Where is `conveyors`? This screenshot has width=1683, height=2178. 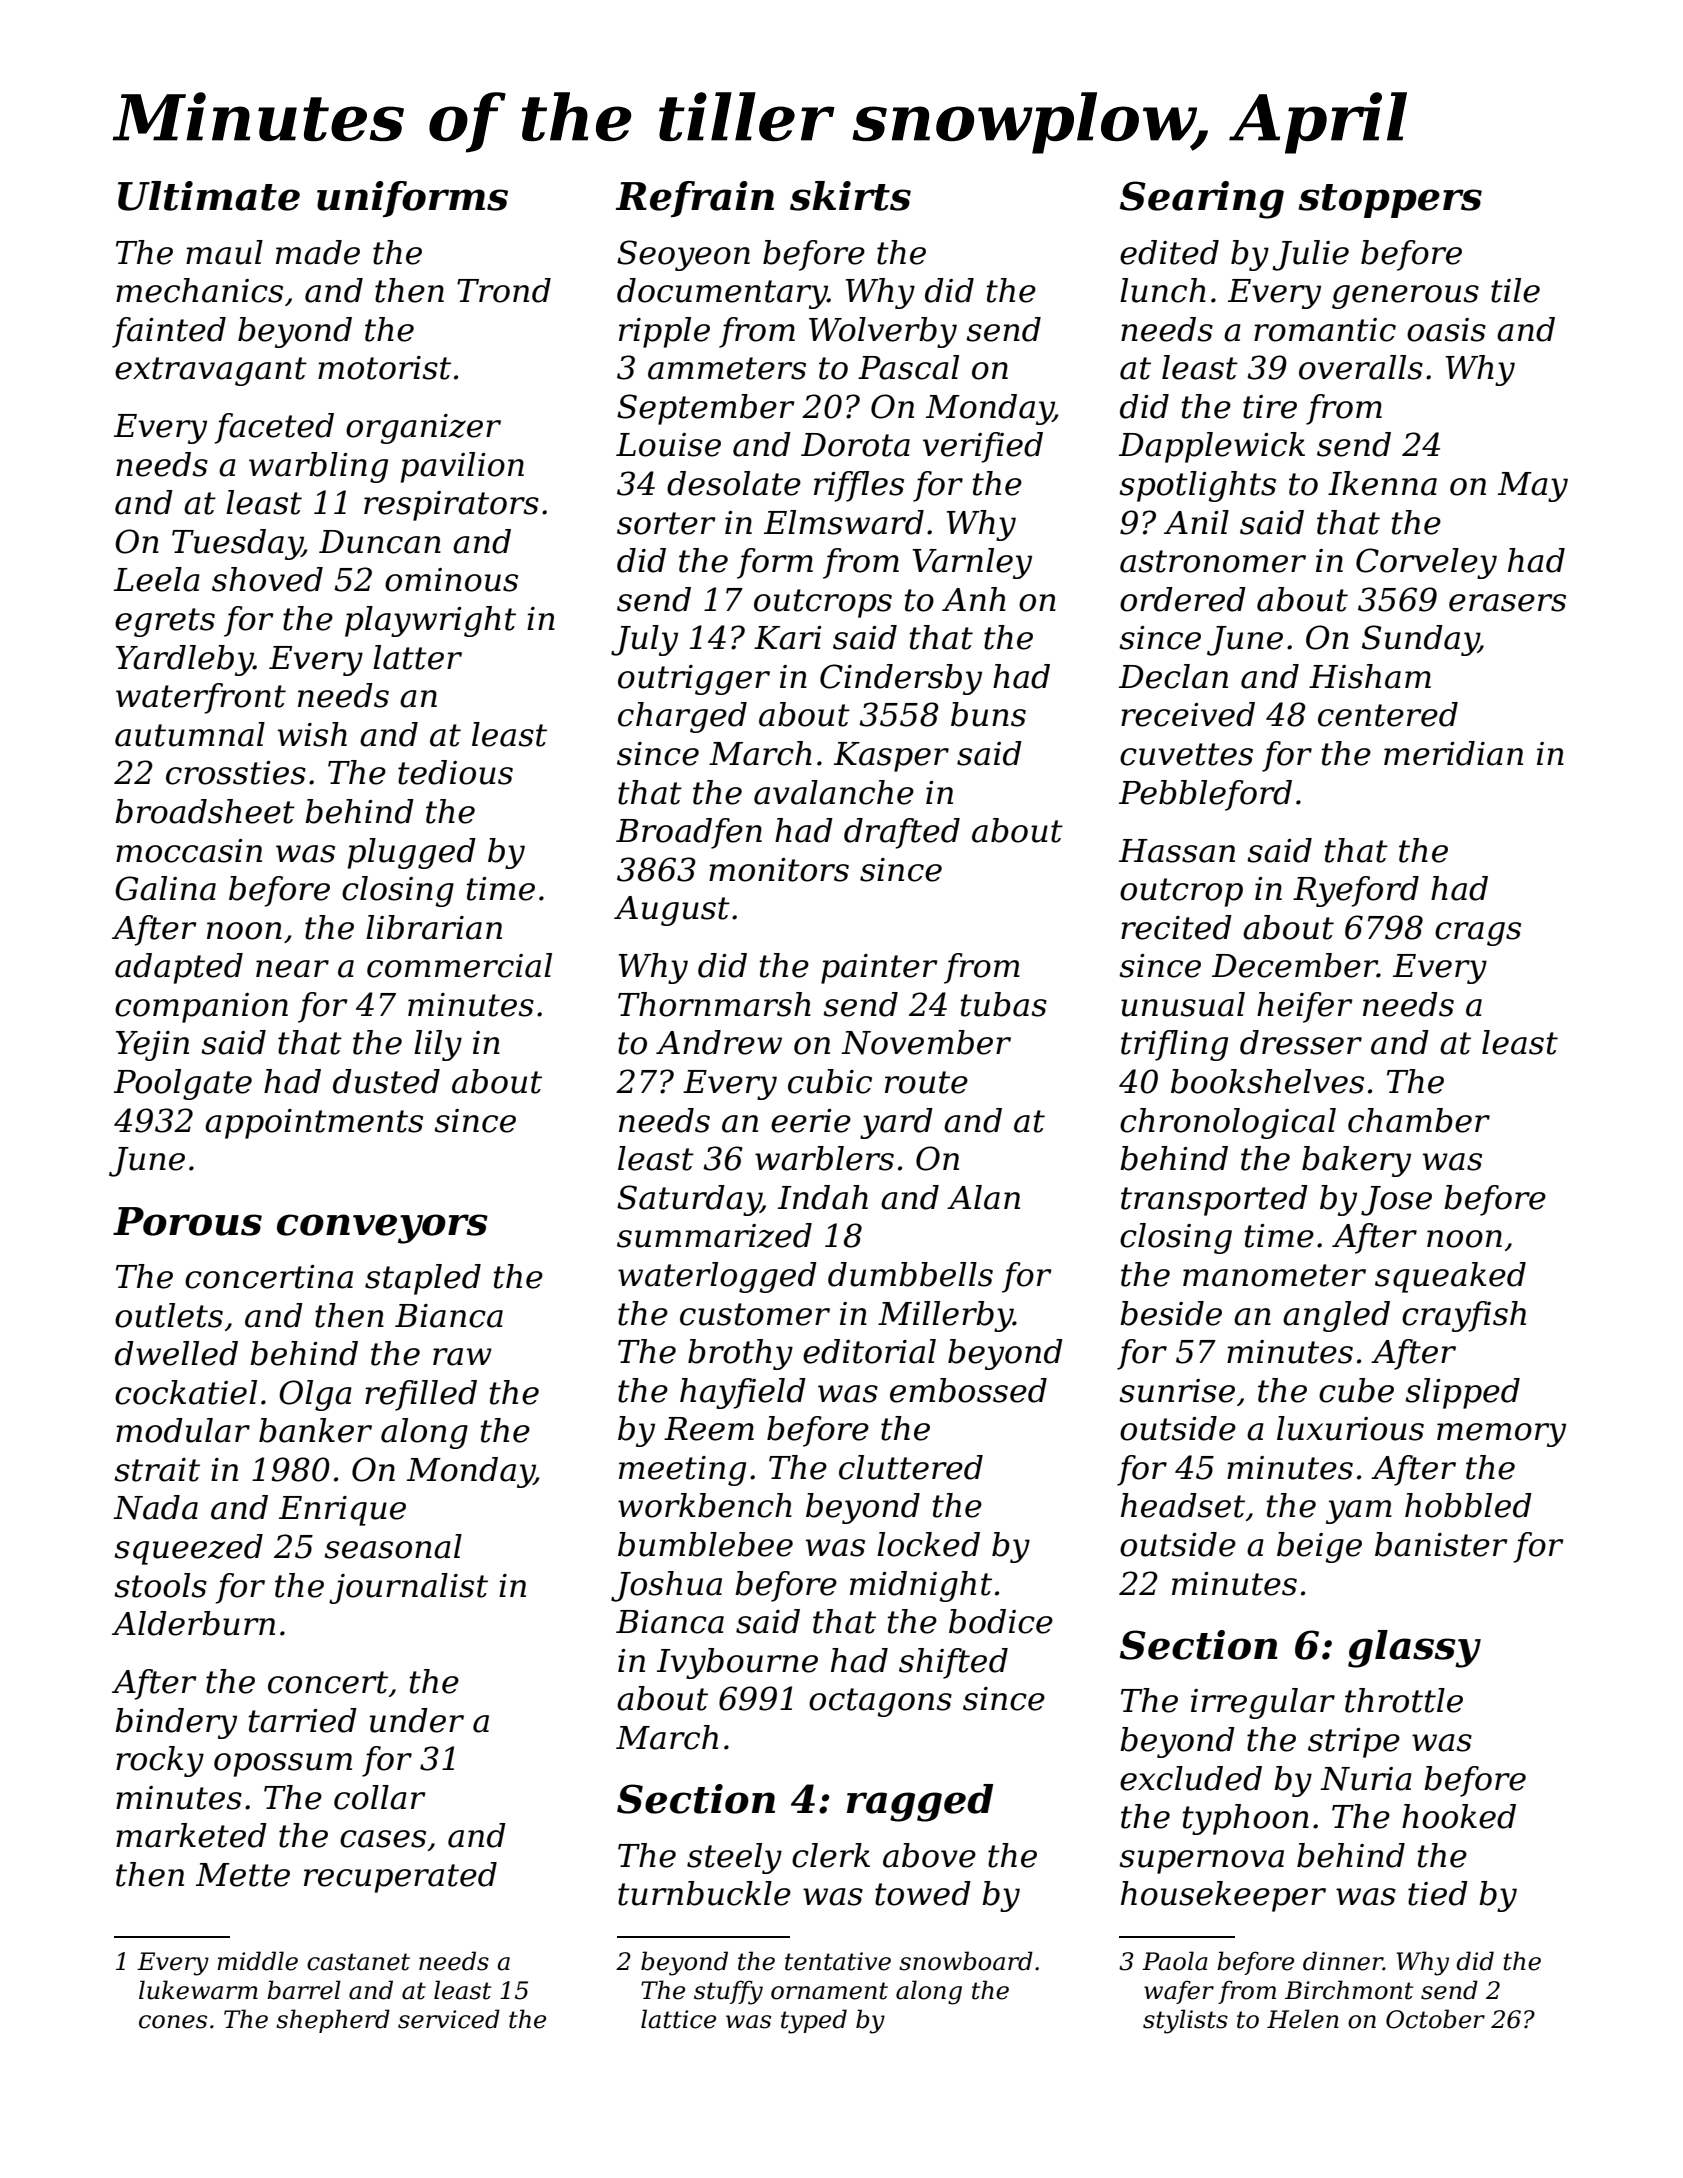
conveyors is located at coordinates (382, 1229).
